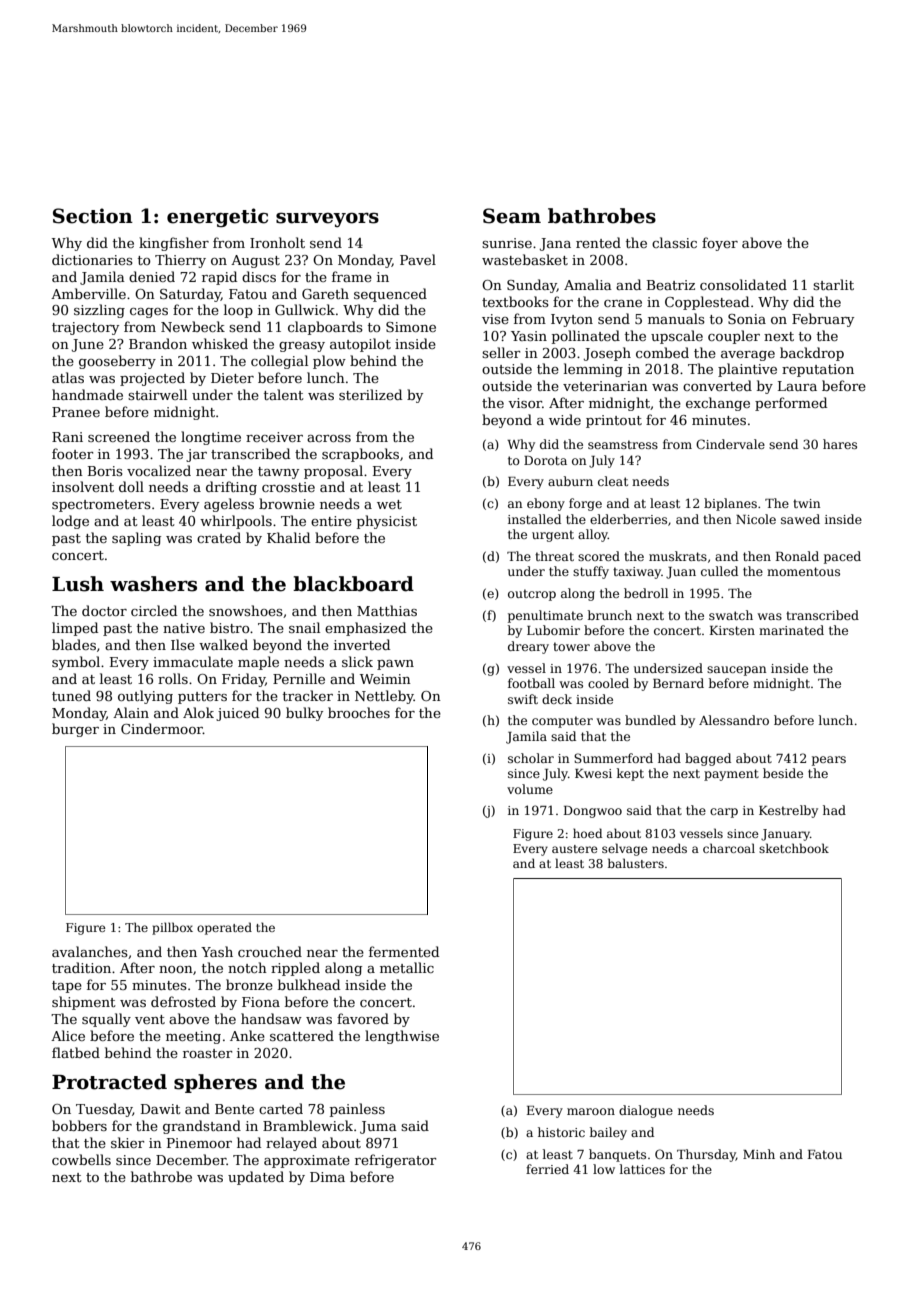 The height and width of the image is (1308, 924). Describe the element at coordinates (404, 951) in the image. I see `fermented` at that location.
